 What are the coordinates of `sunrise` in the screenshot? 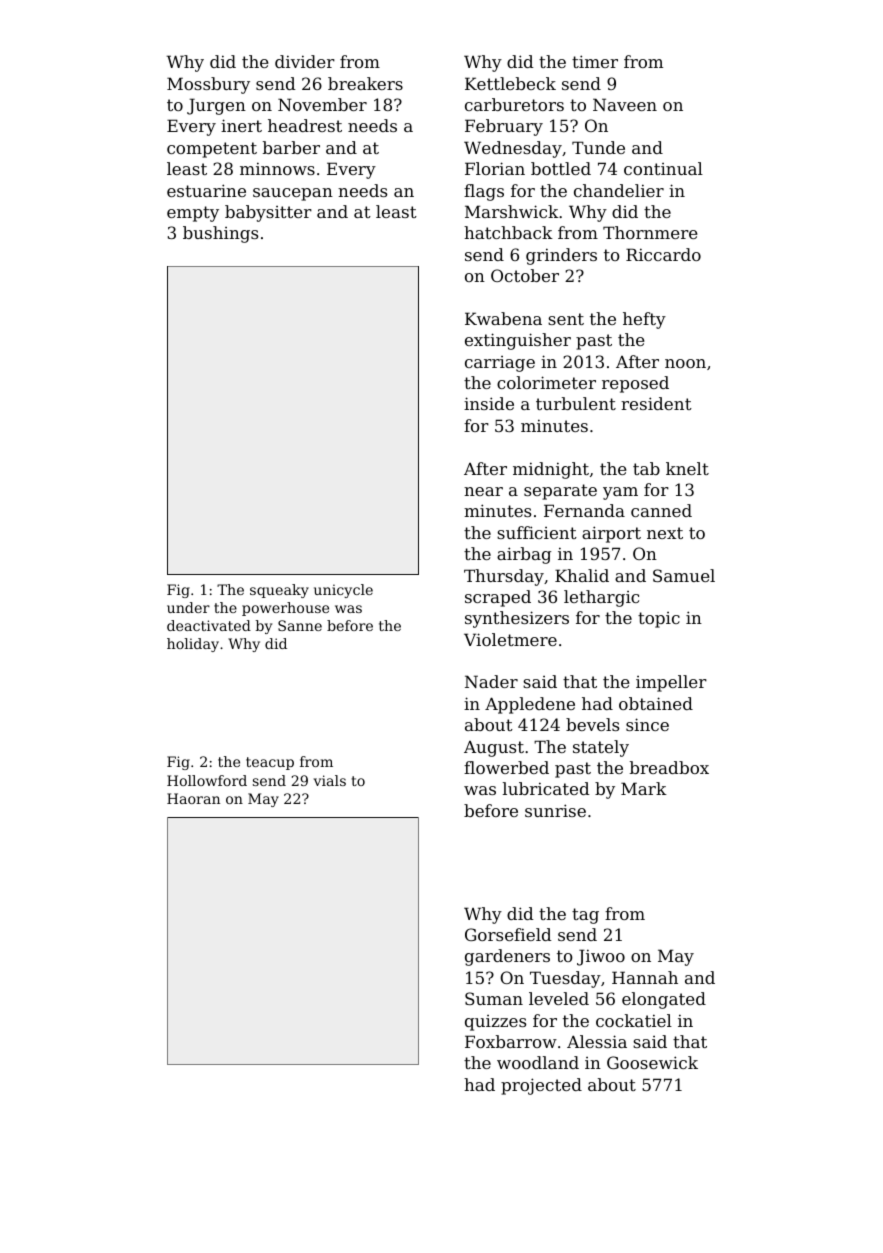 It's located at (555, 810).
